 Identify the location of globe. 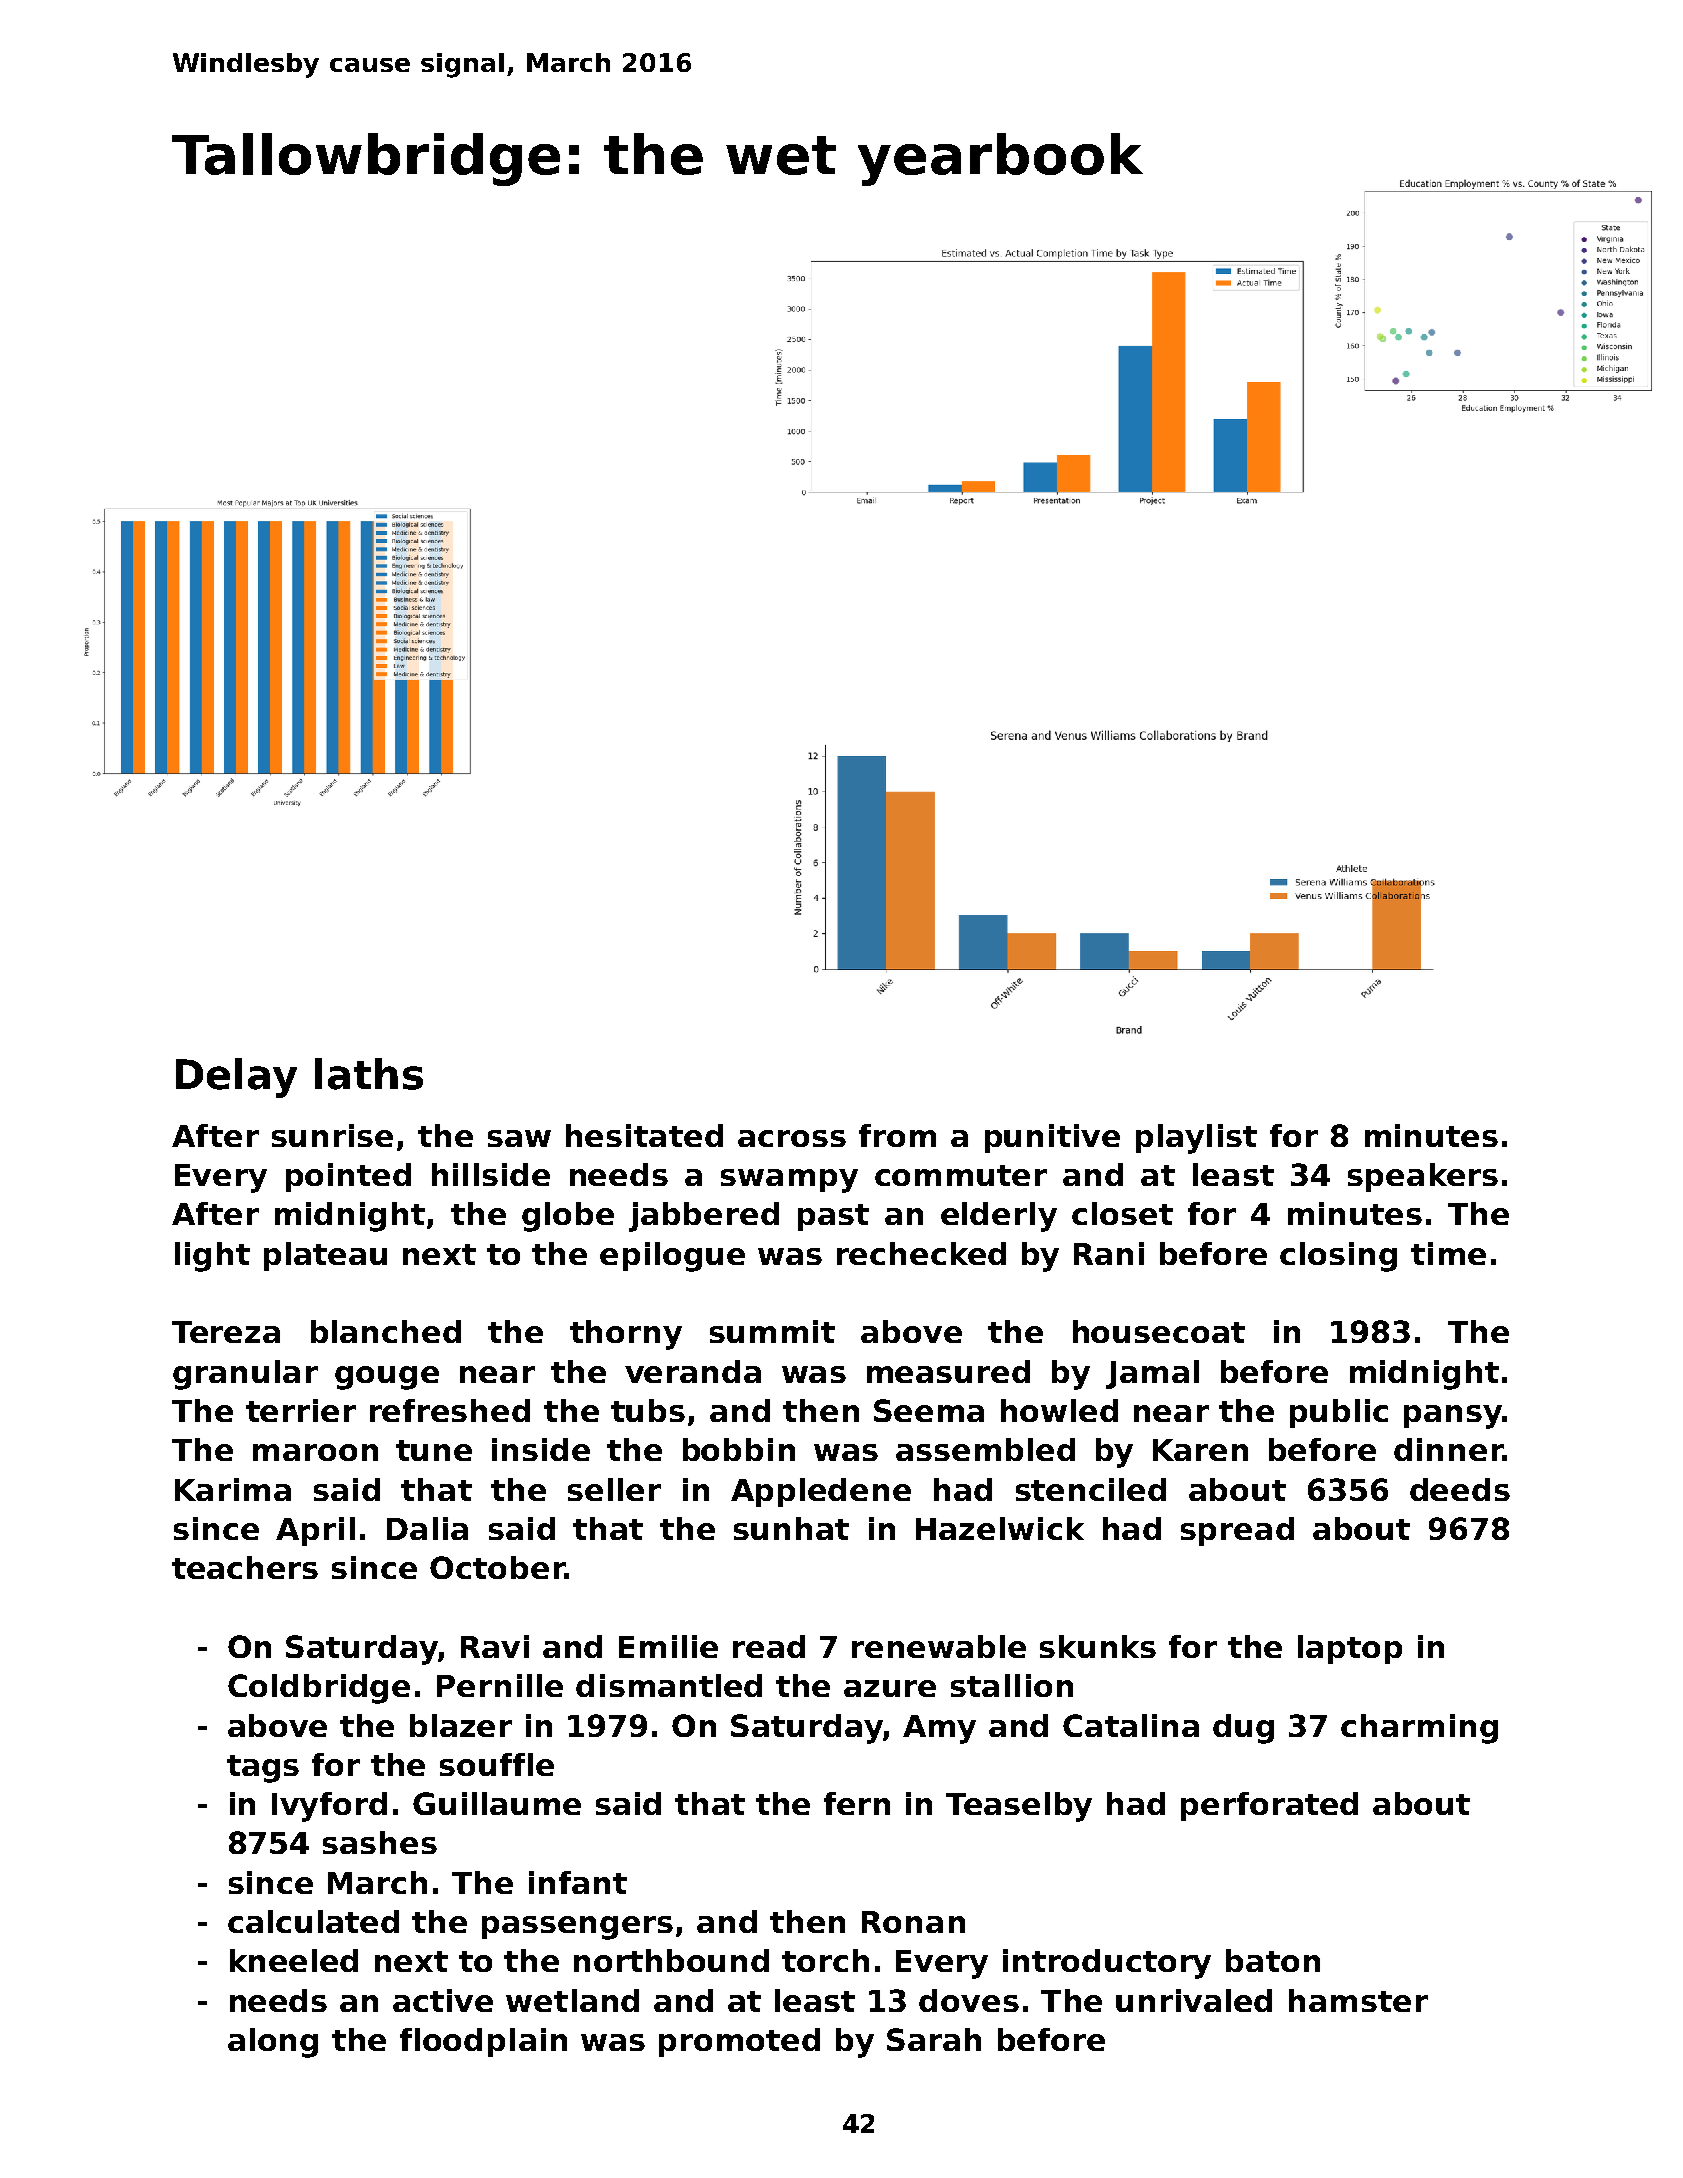
(568, 1217).
